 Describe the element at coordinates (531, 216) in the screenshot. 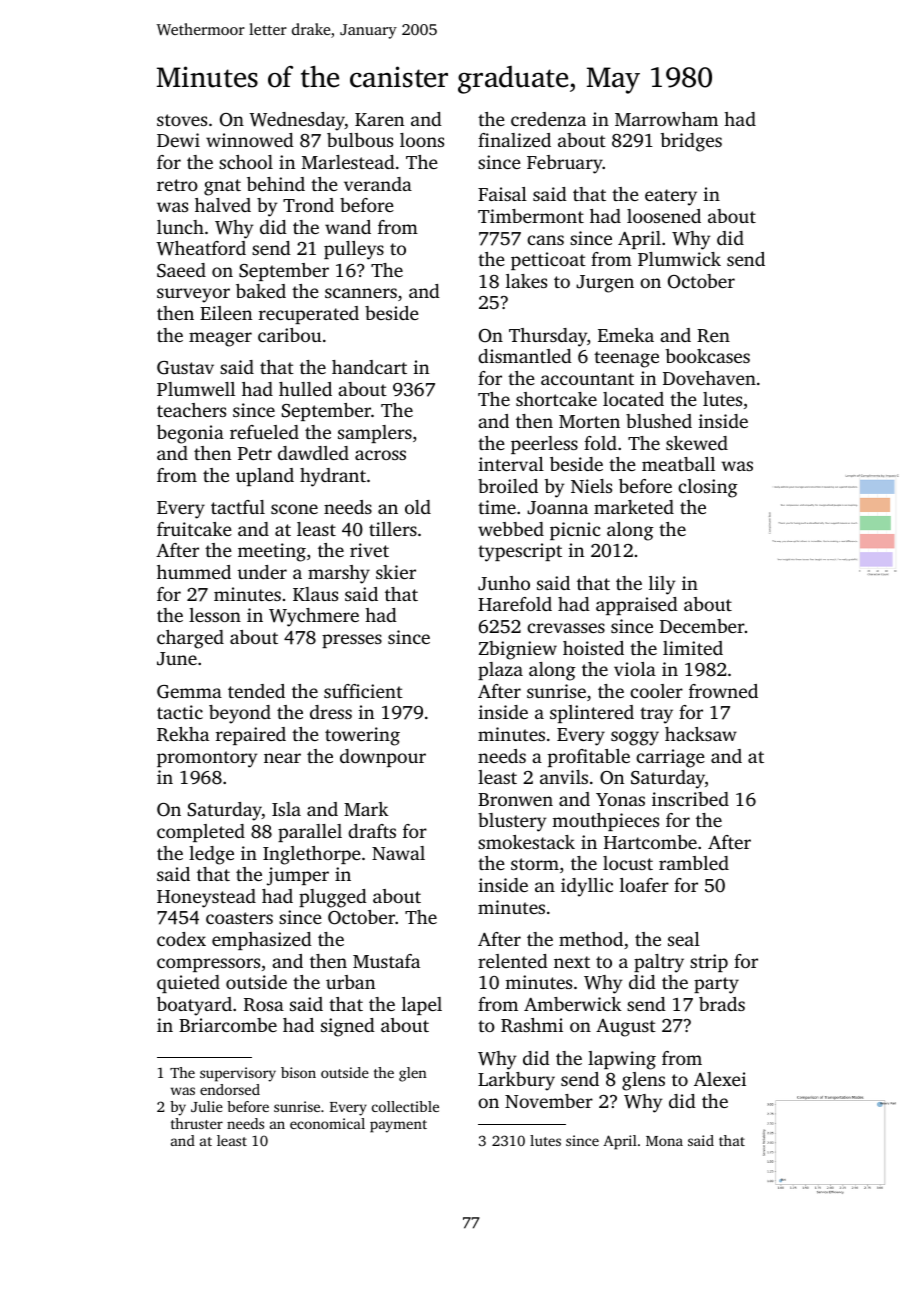

I see `Timbermont` at that location.
